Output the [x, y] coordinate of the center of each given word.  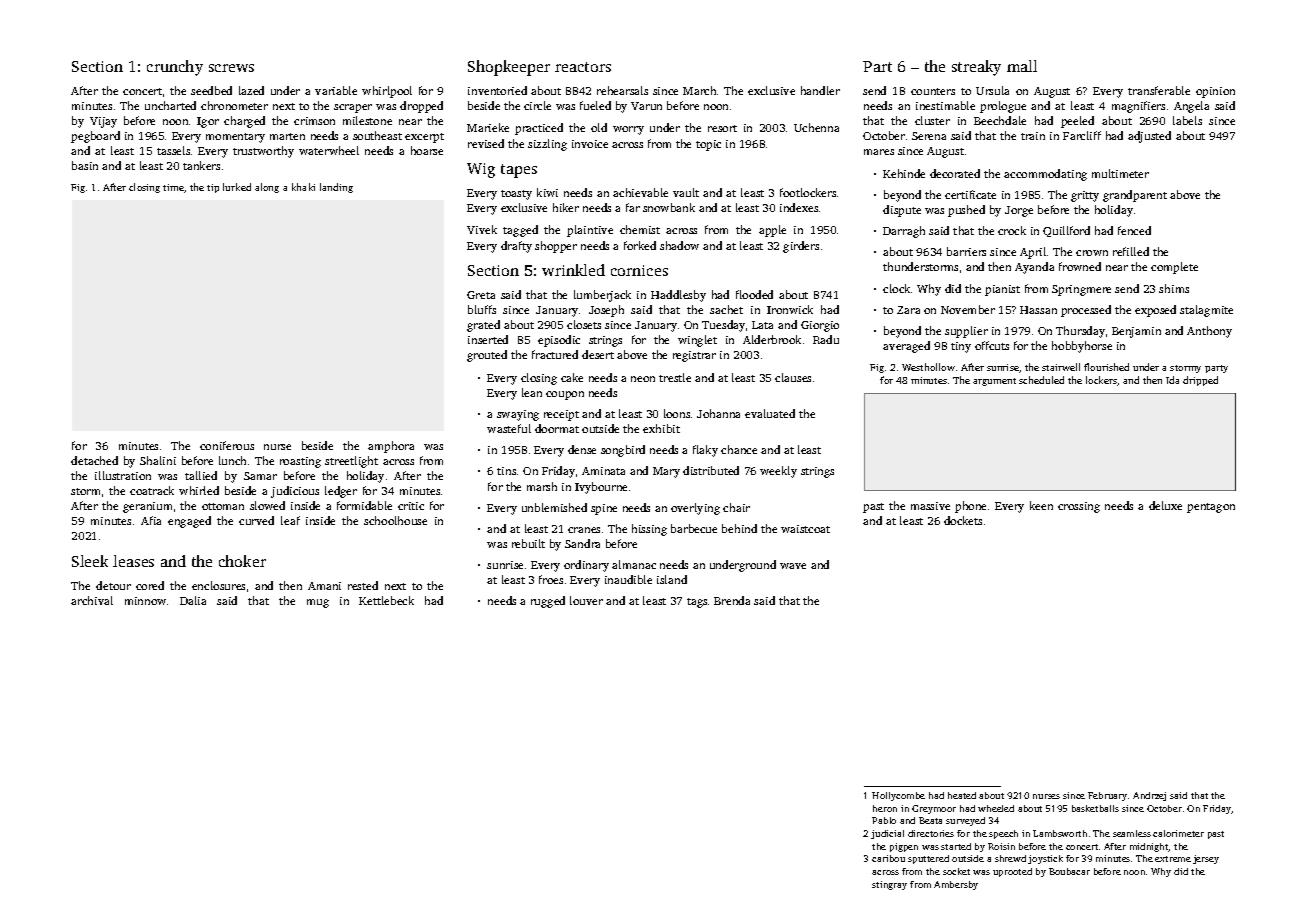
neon [643, 379]
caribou [888, 858]
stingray [889, 885]
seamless [1132, 833]
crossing [1079, 507]
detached [94, 460]
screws [231, 68]
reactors [583, 67]
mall [1022, 66]
